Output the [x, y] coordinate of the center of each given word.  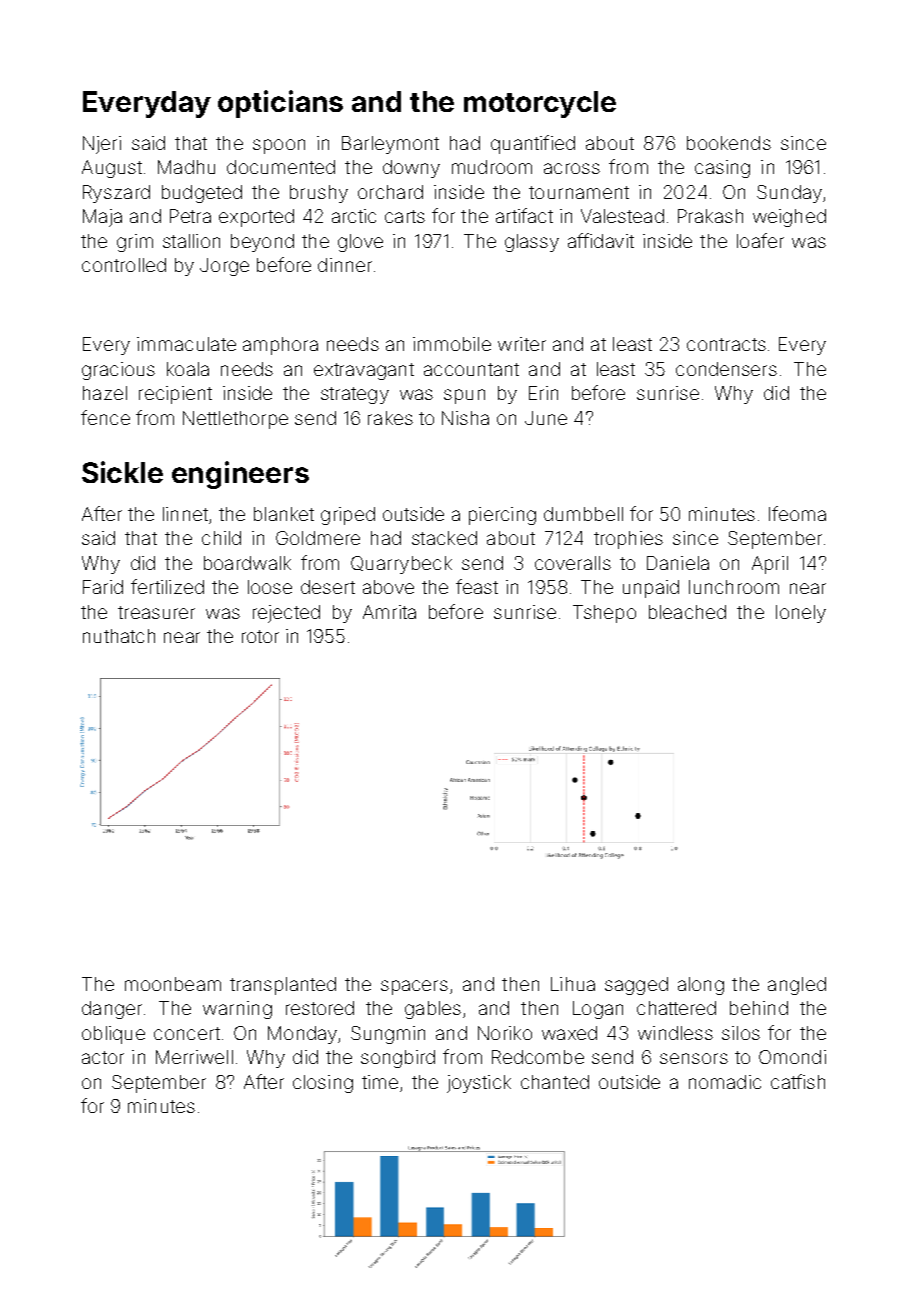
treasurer [156, 612]
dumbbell [583, 514]
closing [323, 1084]
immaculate [186, 344]
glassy [532, 243]
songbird [398, 1059]
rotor [260, 636]
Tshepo [604, 614]
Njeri [102, 145]
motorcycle [540, 104]
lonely [801, 614]
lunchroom [734, 587]
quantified [533, 144]
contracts [726, 344]
